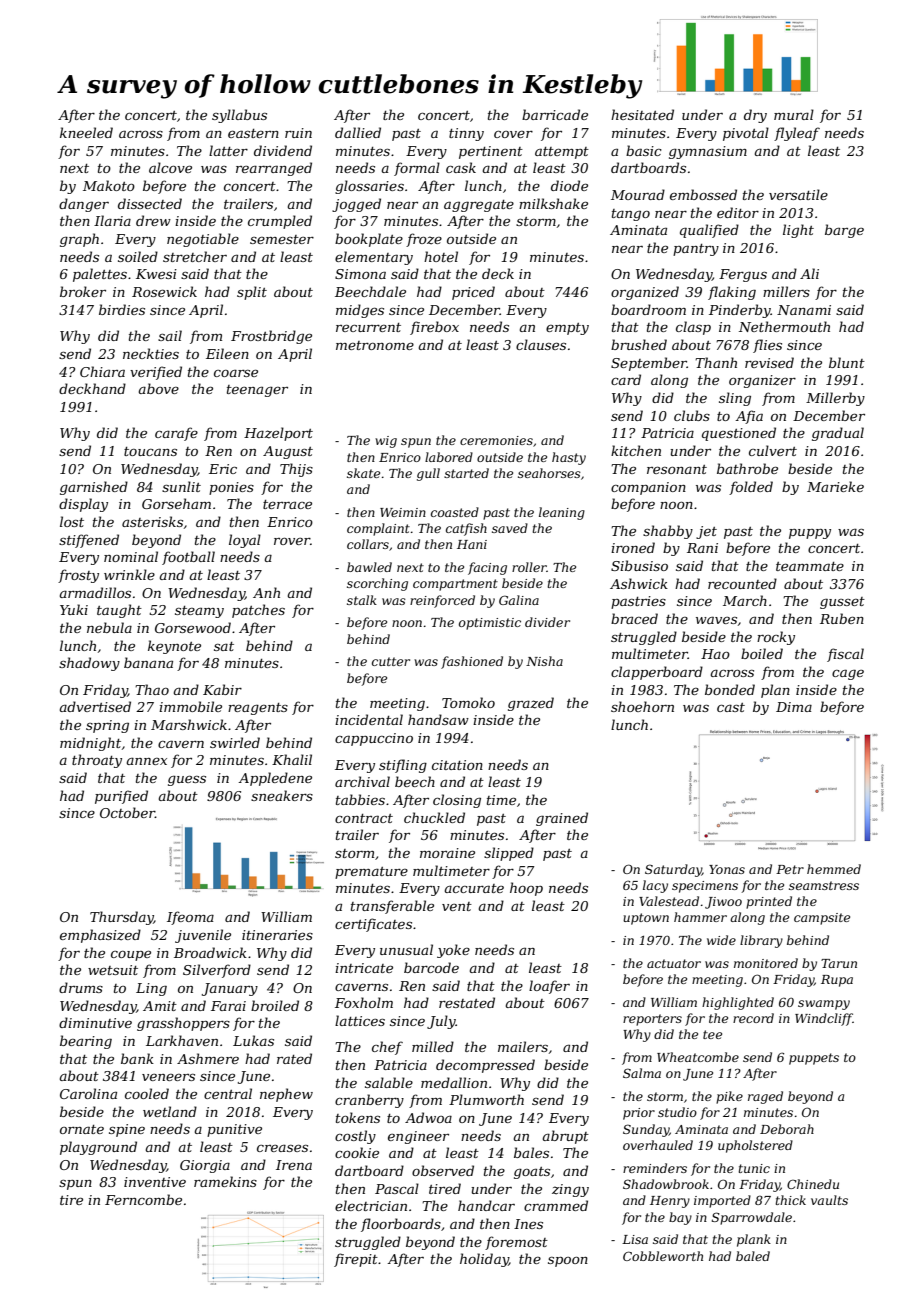 The image size is (924, 1308). Describe the element at coordinates (239, 116) in the page. I see `syllabus` at that location.
